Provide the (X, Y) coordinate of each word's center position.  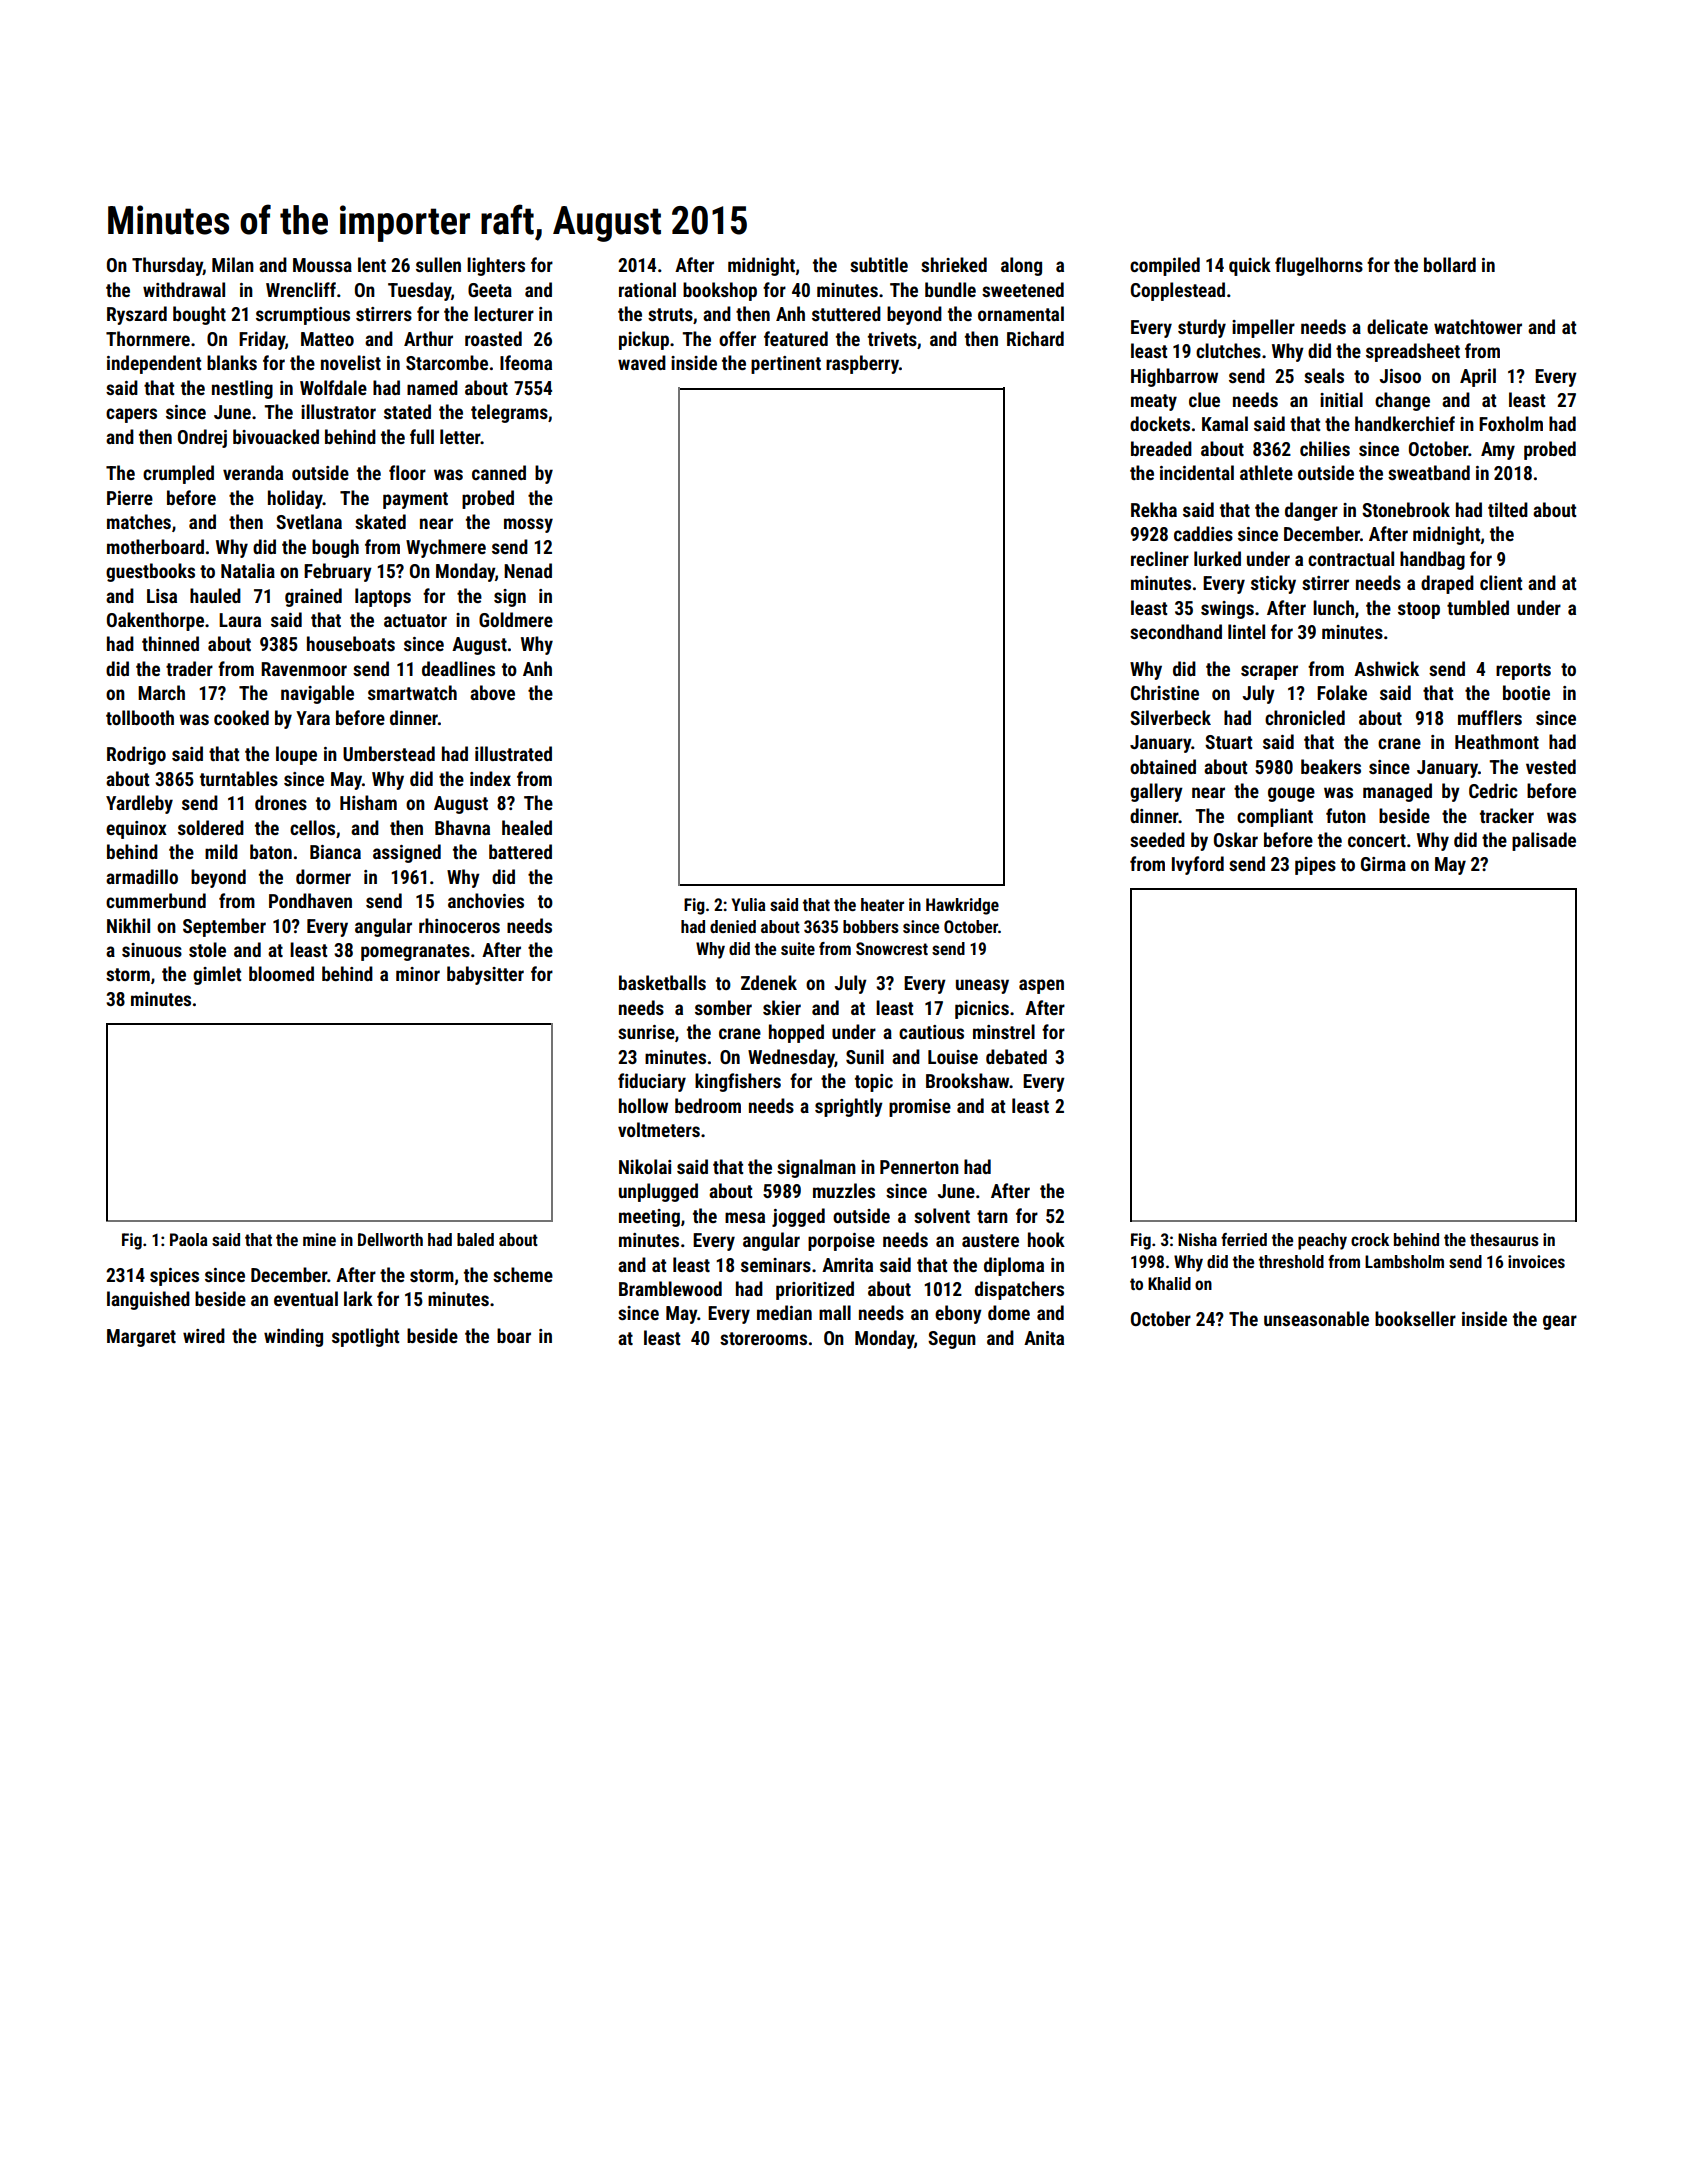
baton (271, 851)
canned (499, 472)
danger (1311, 511)
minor (418, 974)
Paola (189, 1239)
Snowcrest (892, 948)
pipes (1315, 866)
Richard (1035, 338)
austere (990, 1240)
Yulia (749, 904)
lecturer (504, 313)
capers (131, 415)
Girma (1383, 864)
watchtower (1478, 326)
